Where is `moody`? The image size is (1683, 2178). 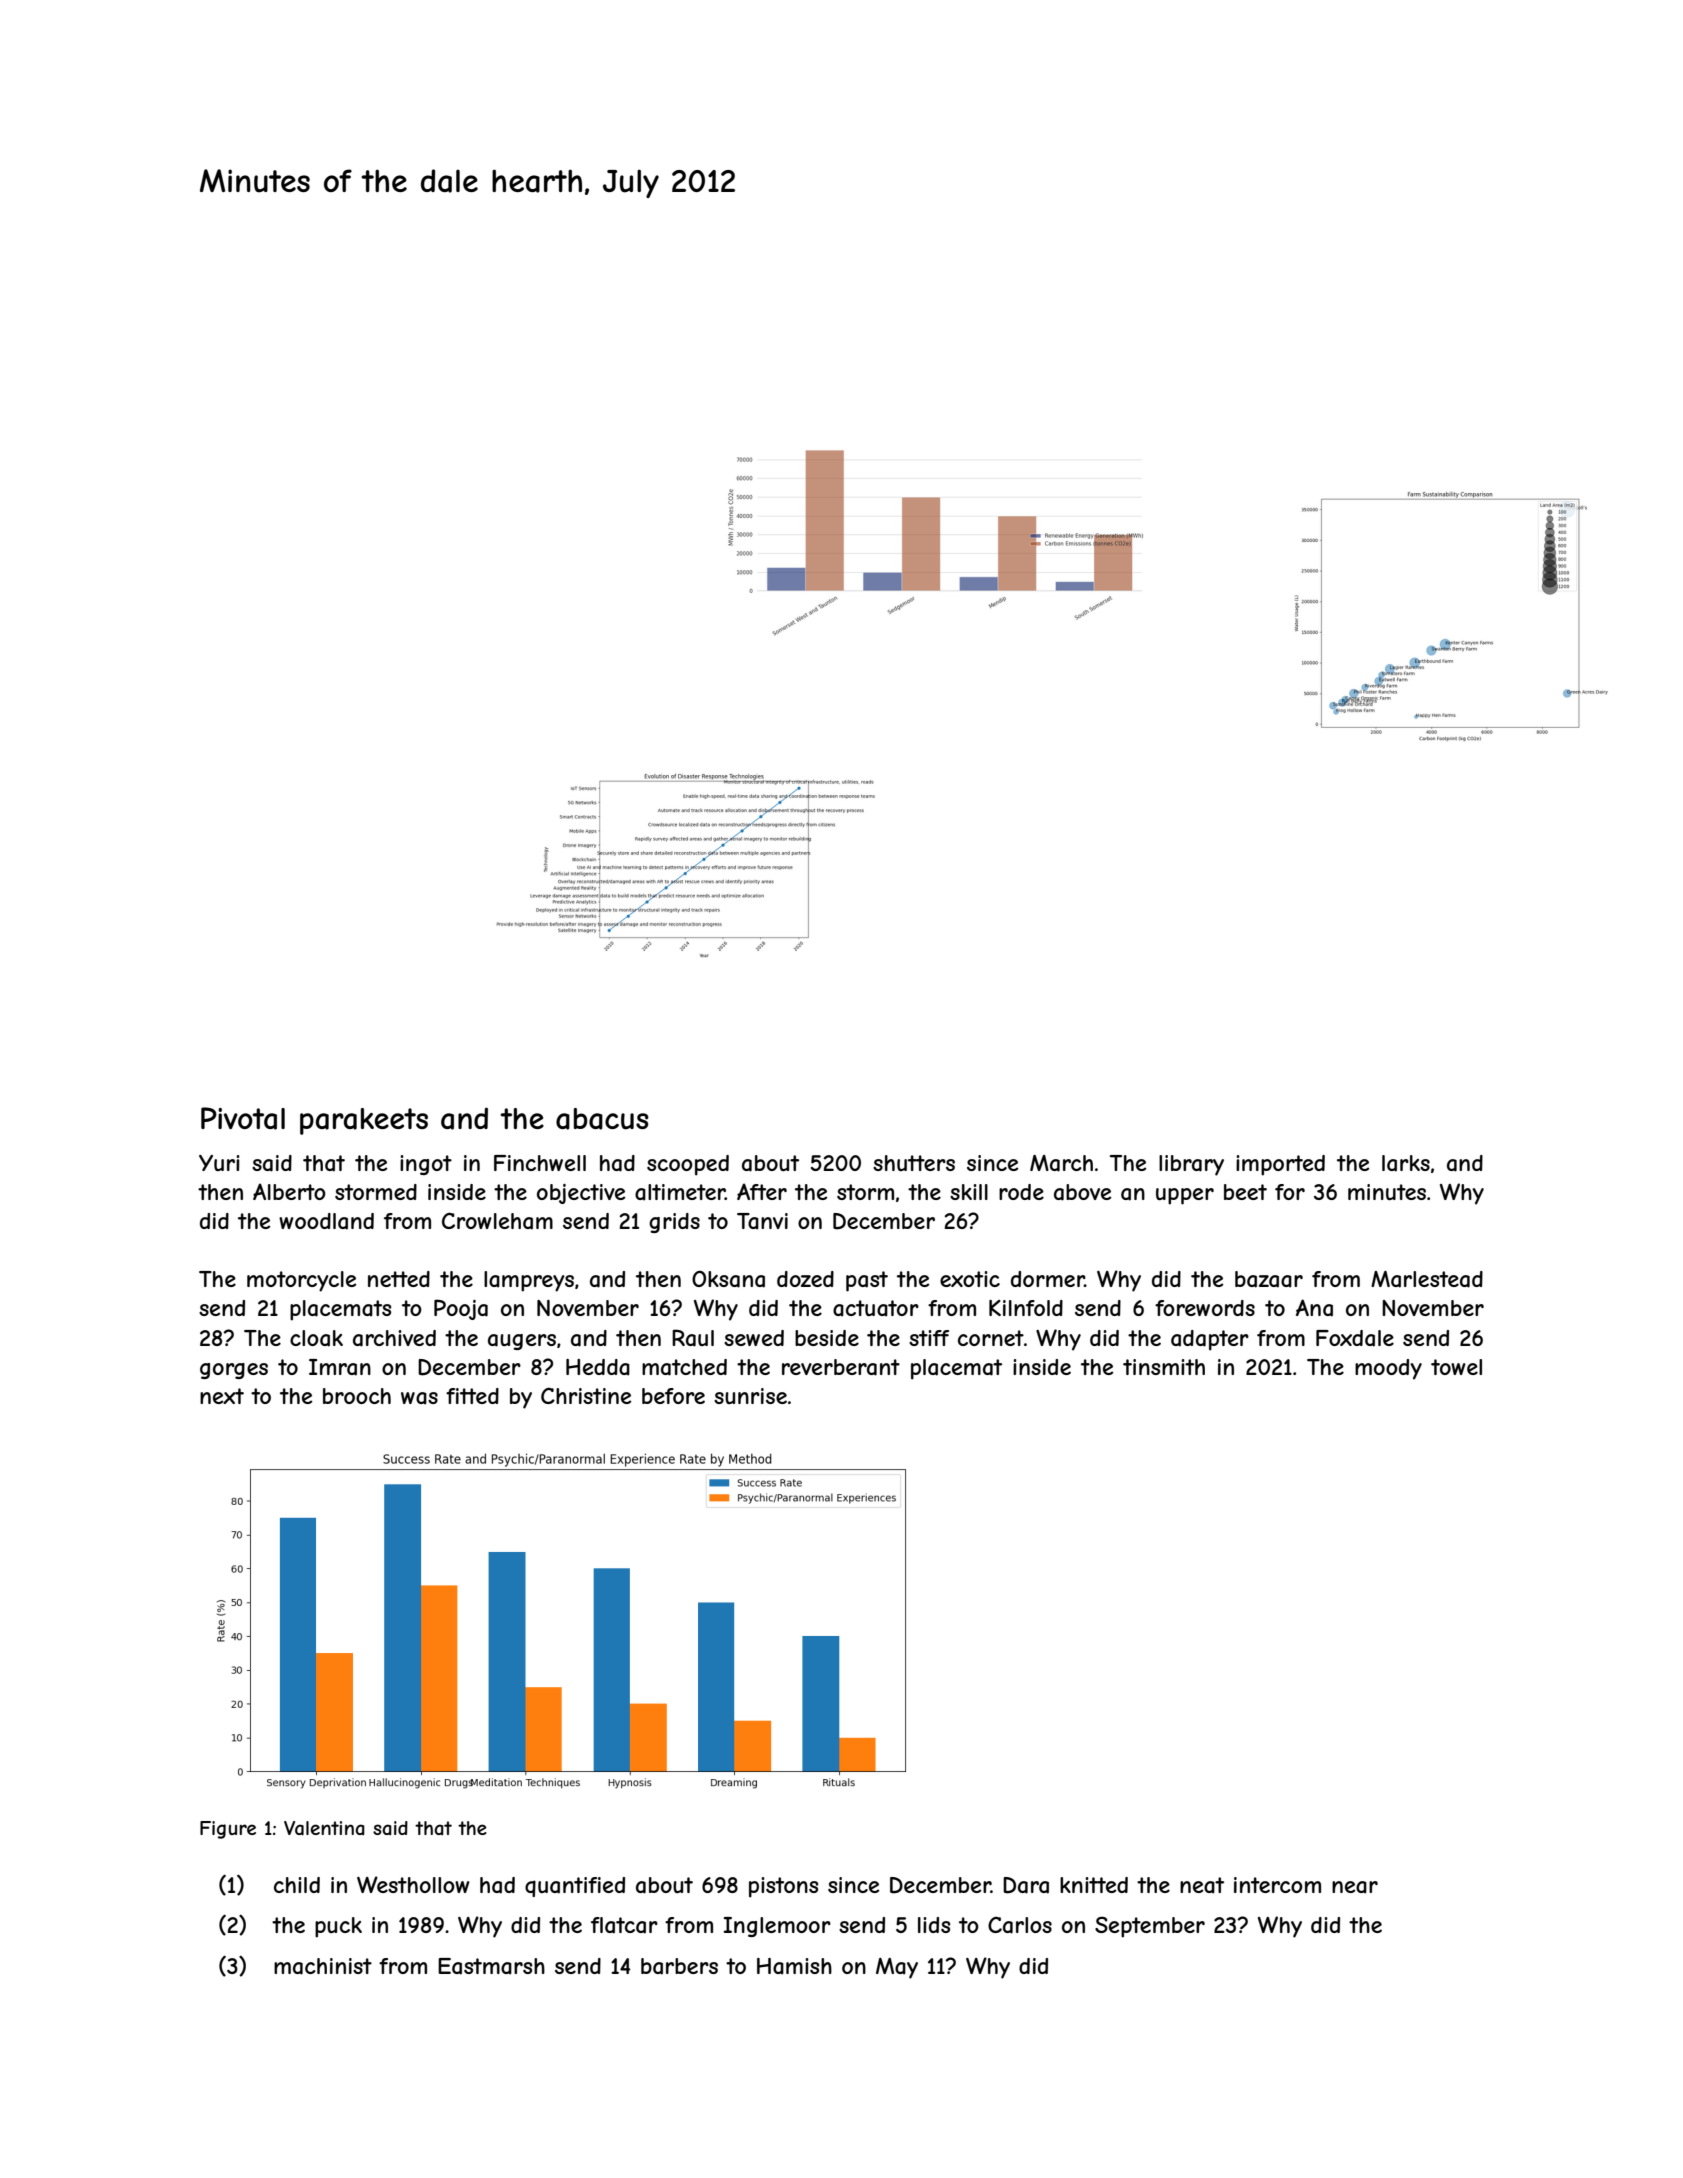
moody is located at coordinates (1388, 1369).
